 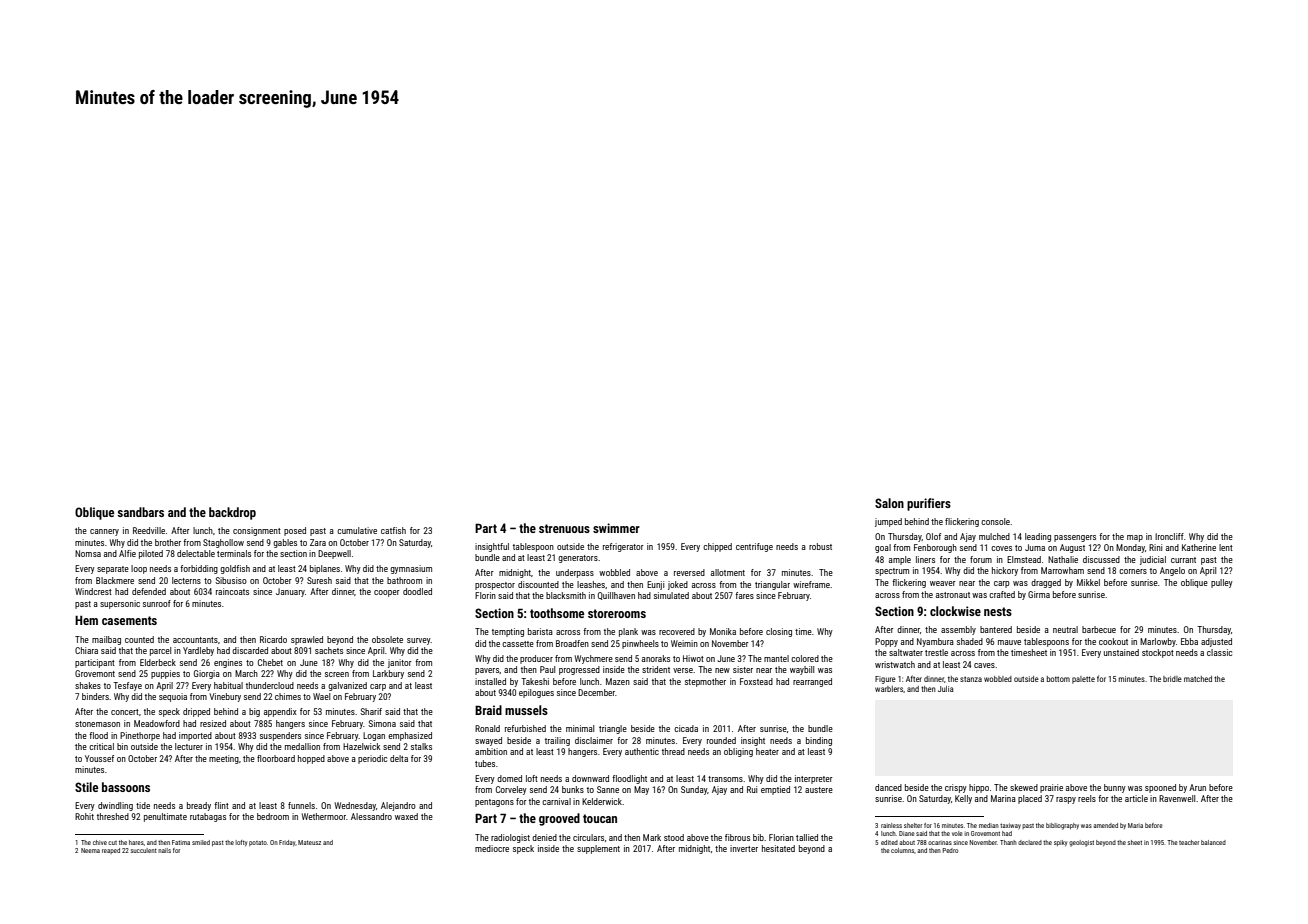 What do you see at coordinates (492, 848) in the screenshot?
I see `mediocre` at bounding box center [492, 848].
